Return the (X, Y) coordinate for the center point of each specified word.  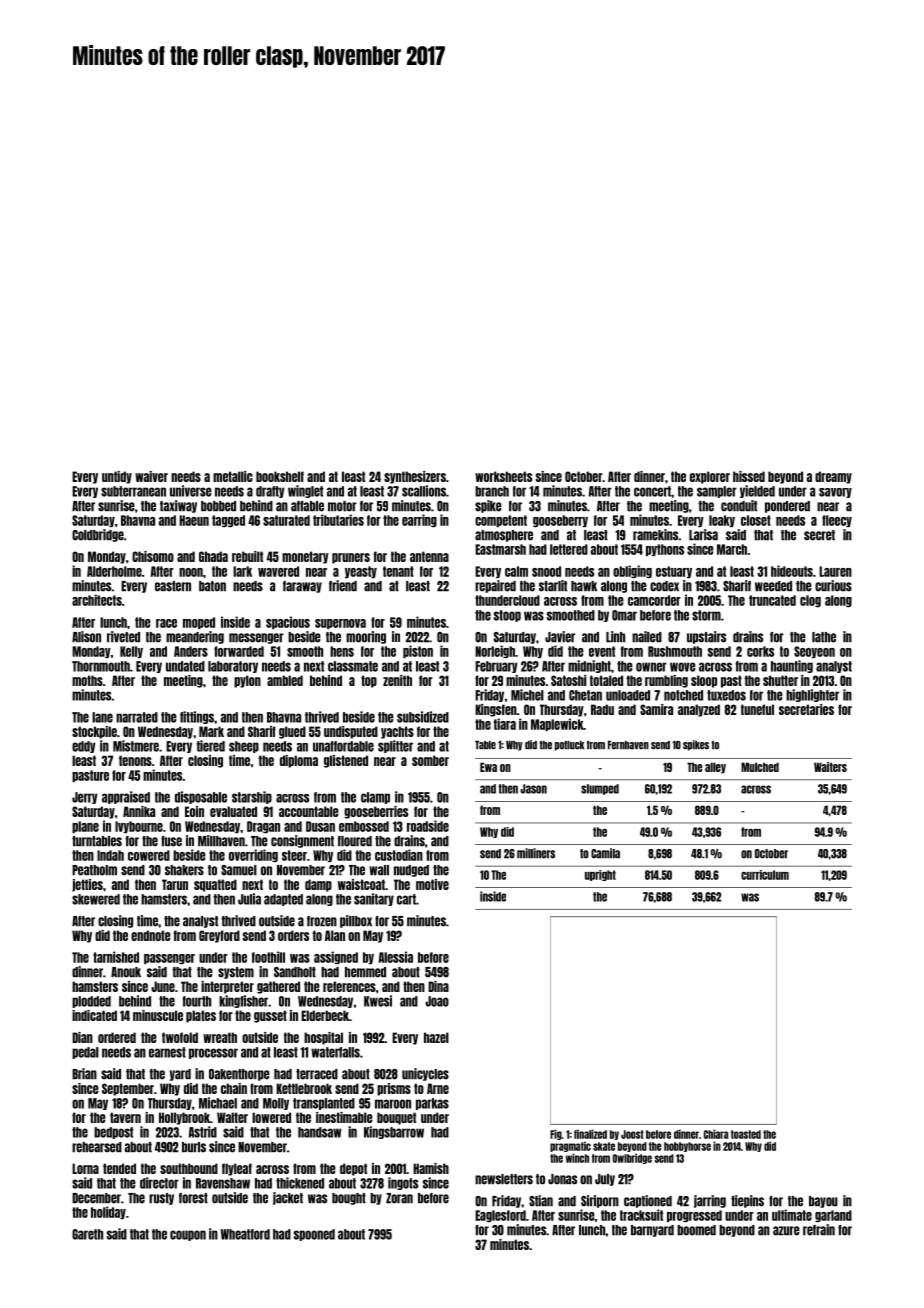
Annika (139, 811)
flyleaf (237, 1169)
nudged (411, 871)
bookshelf (280, 476)
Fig (556, 1134)
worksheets (503, 476)
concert (652, 491)
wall (379, 870)
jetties (87, 885)
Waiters (830, 767)
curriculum (765, 875)
